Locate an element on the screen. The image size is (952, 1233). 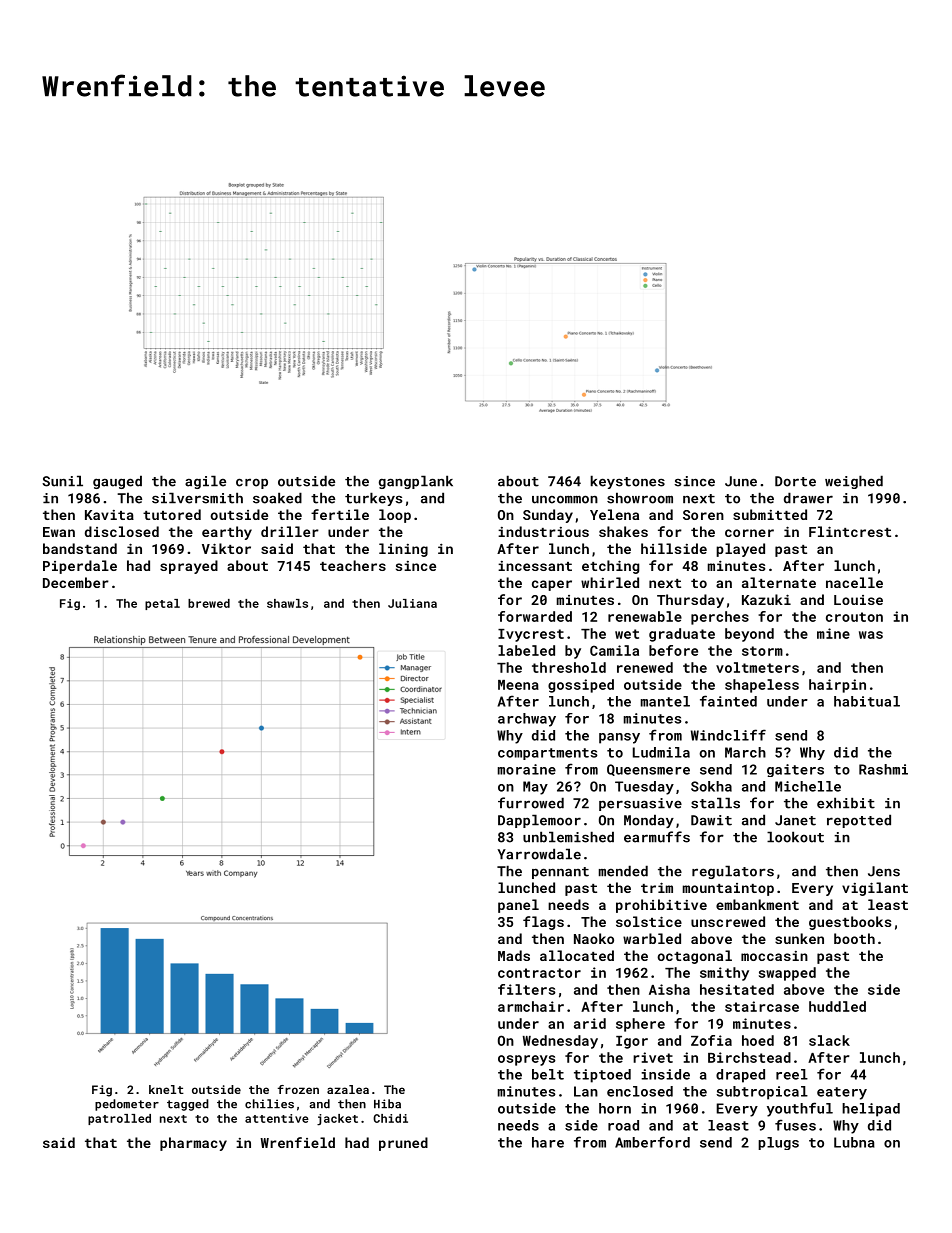
furrowed is located at coordinates (531, 803).
